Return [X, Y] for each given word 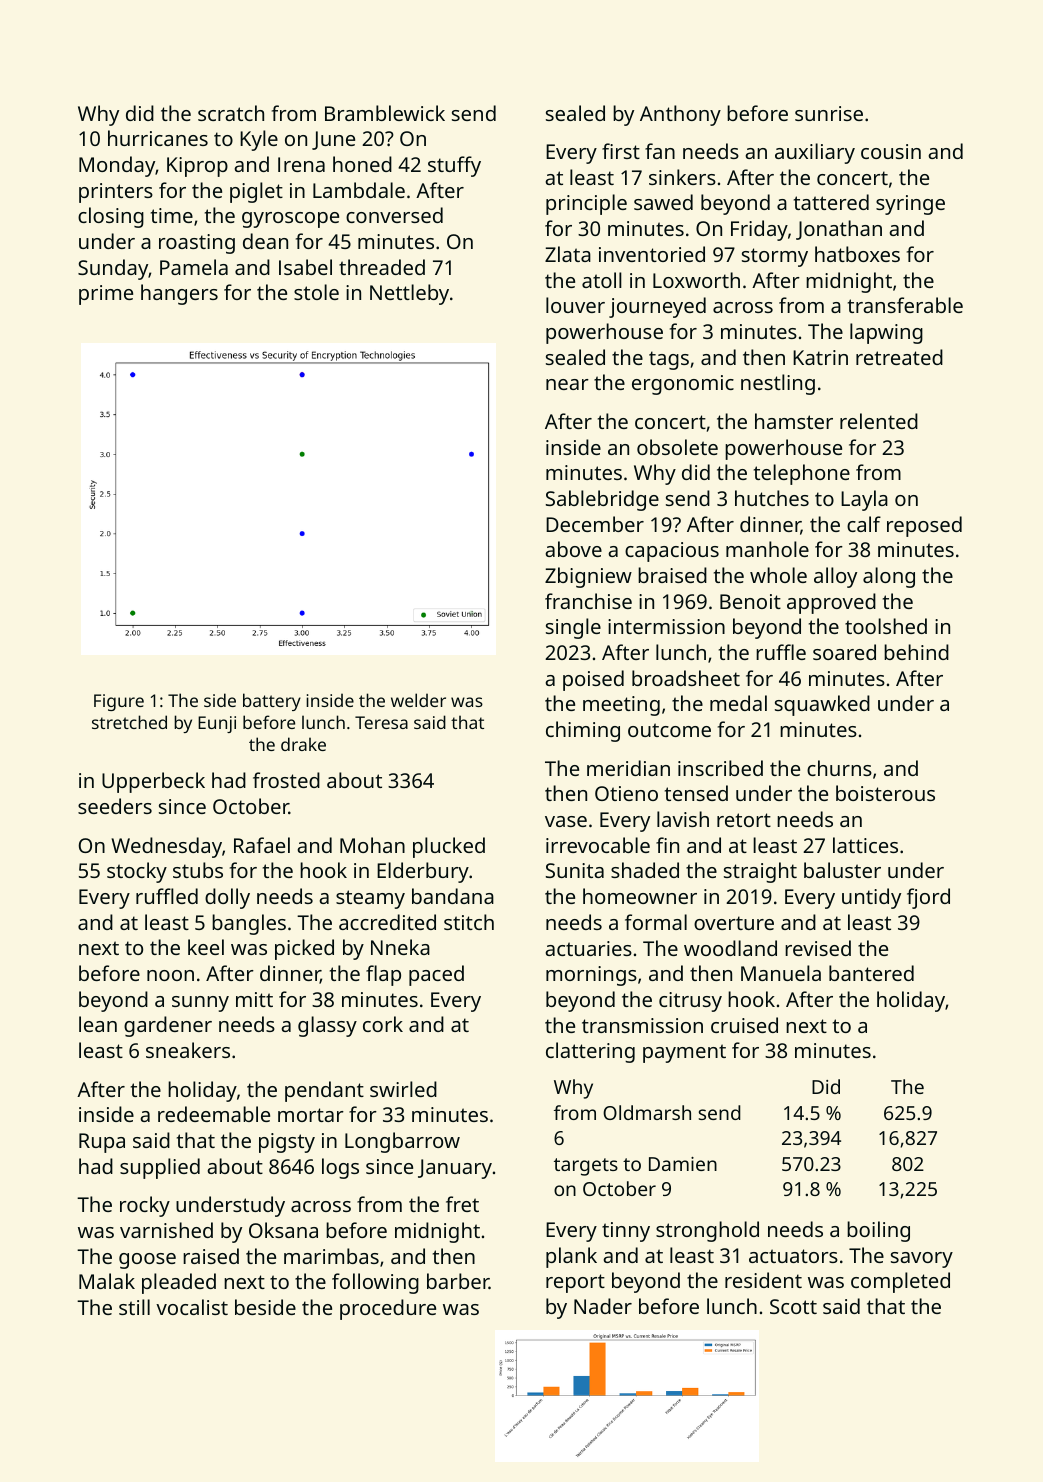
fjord [928, 898]
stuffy [454, 166]
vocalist [192, 1307]
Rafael [262, 845]
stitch [469, 922]
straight [760, 872]
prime [106, 295]
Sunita [575, 870]
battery [272, 702]
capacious [672, 552]
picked [304, 949]
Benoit [750, 601]
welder [418, 700]
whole [778, 575]
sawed [663, 202]
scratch [231, 113]
